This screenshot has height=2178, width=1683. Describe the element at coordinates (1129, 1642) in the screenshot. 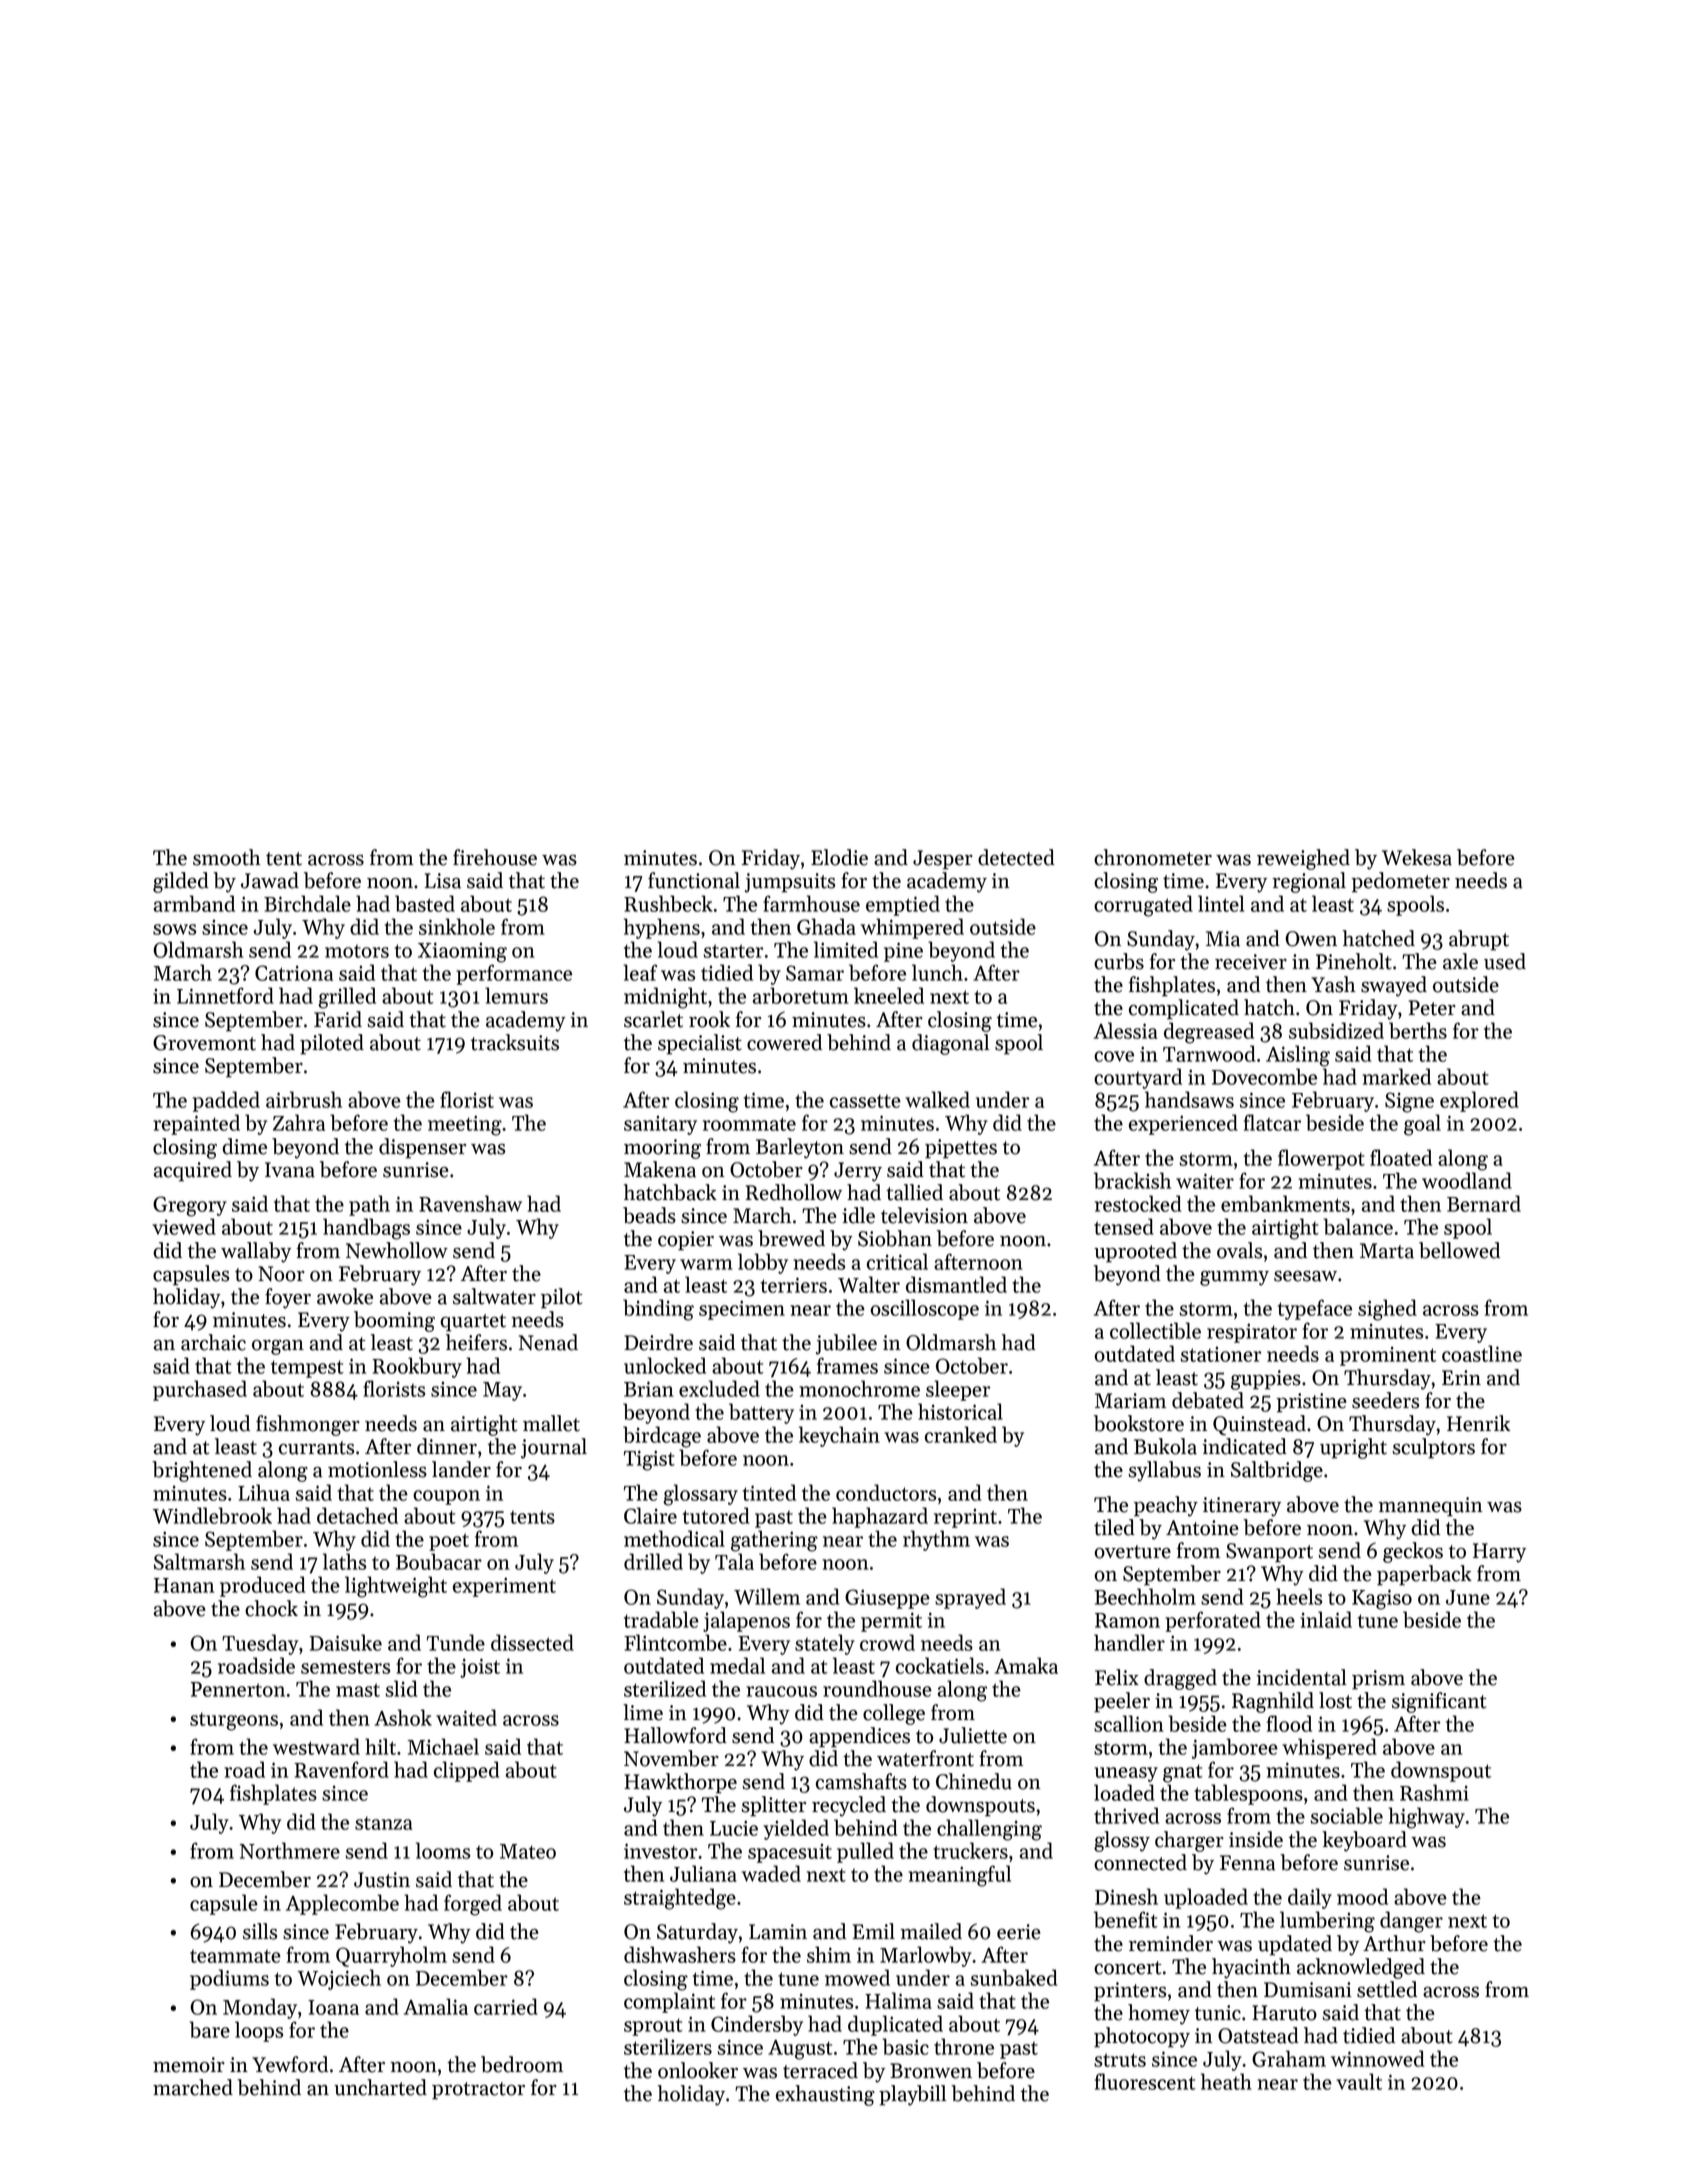

I see `handler` at that location.
